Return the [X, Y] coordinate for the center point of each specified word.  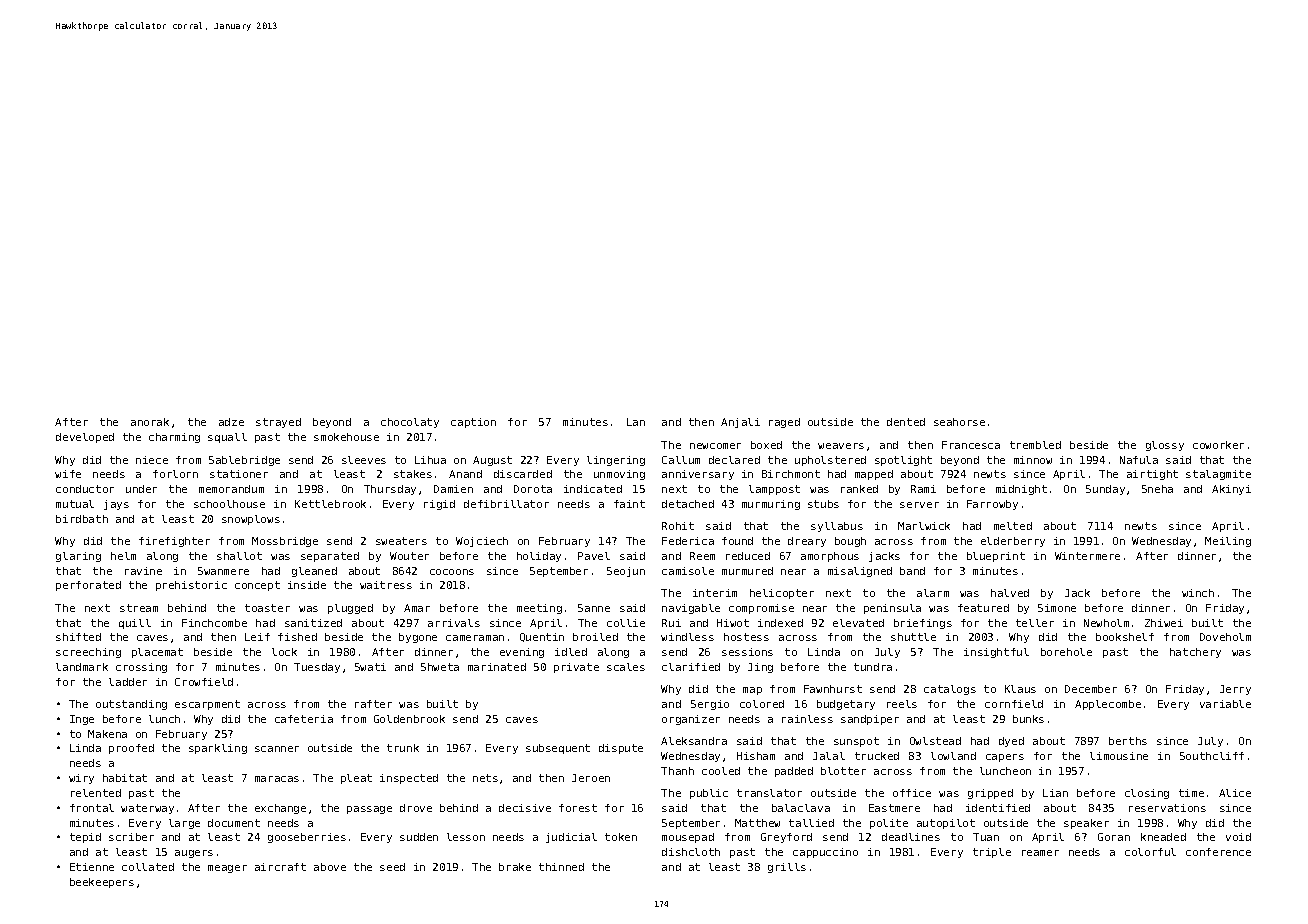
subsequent [558, 749]
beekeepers [102, 883]
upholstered [830, 461]
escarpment [207, 705]
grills [787, 868]
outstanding [131, 705]
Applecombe [1108, 705]
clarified [691, 667]
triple [992, 853]
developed [85, 438]
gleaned [314, 572]
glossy [1165, 446]
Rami [923, 489]
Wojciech [482, 542]
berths [1128, 741]
